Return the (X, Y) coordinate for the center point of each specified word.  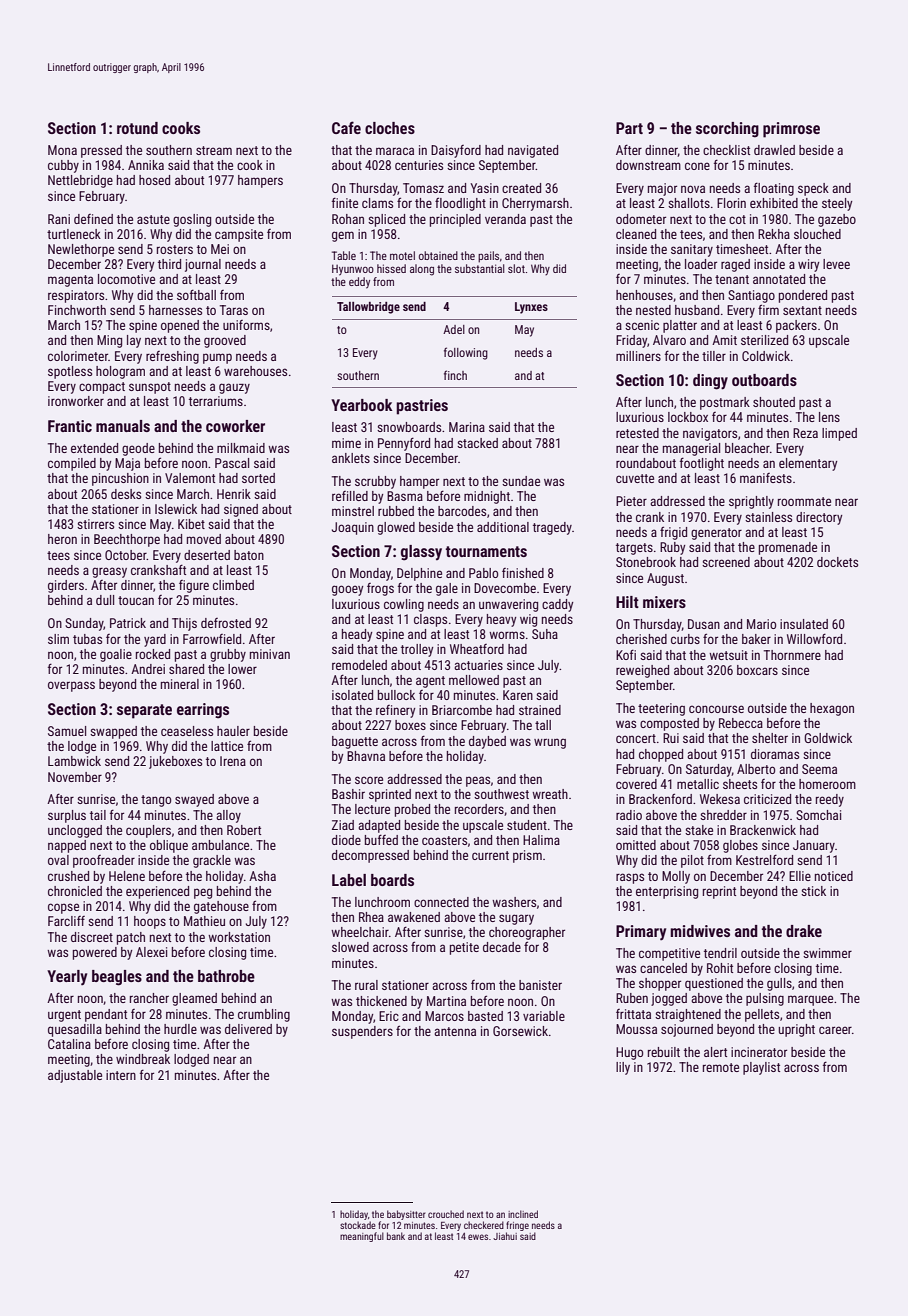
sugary (516, 919)
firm (768, 309)
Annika (146, 165)
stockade (358, 1225)
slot (516, 268)
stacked (477, 443)
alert (715, 1052)
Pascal (232, 463)
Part (629, 128)
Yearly (67, 978)
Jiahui (505, 1236)
